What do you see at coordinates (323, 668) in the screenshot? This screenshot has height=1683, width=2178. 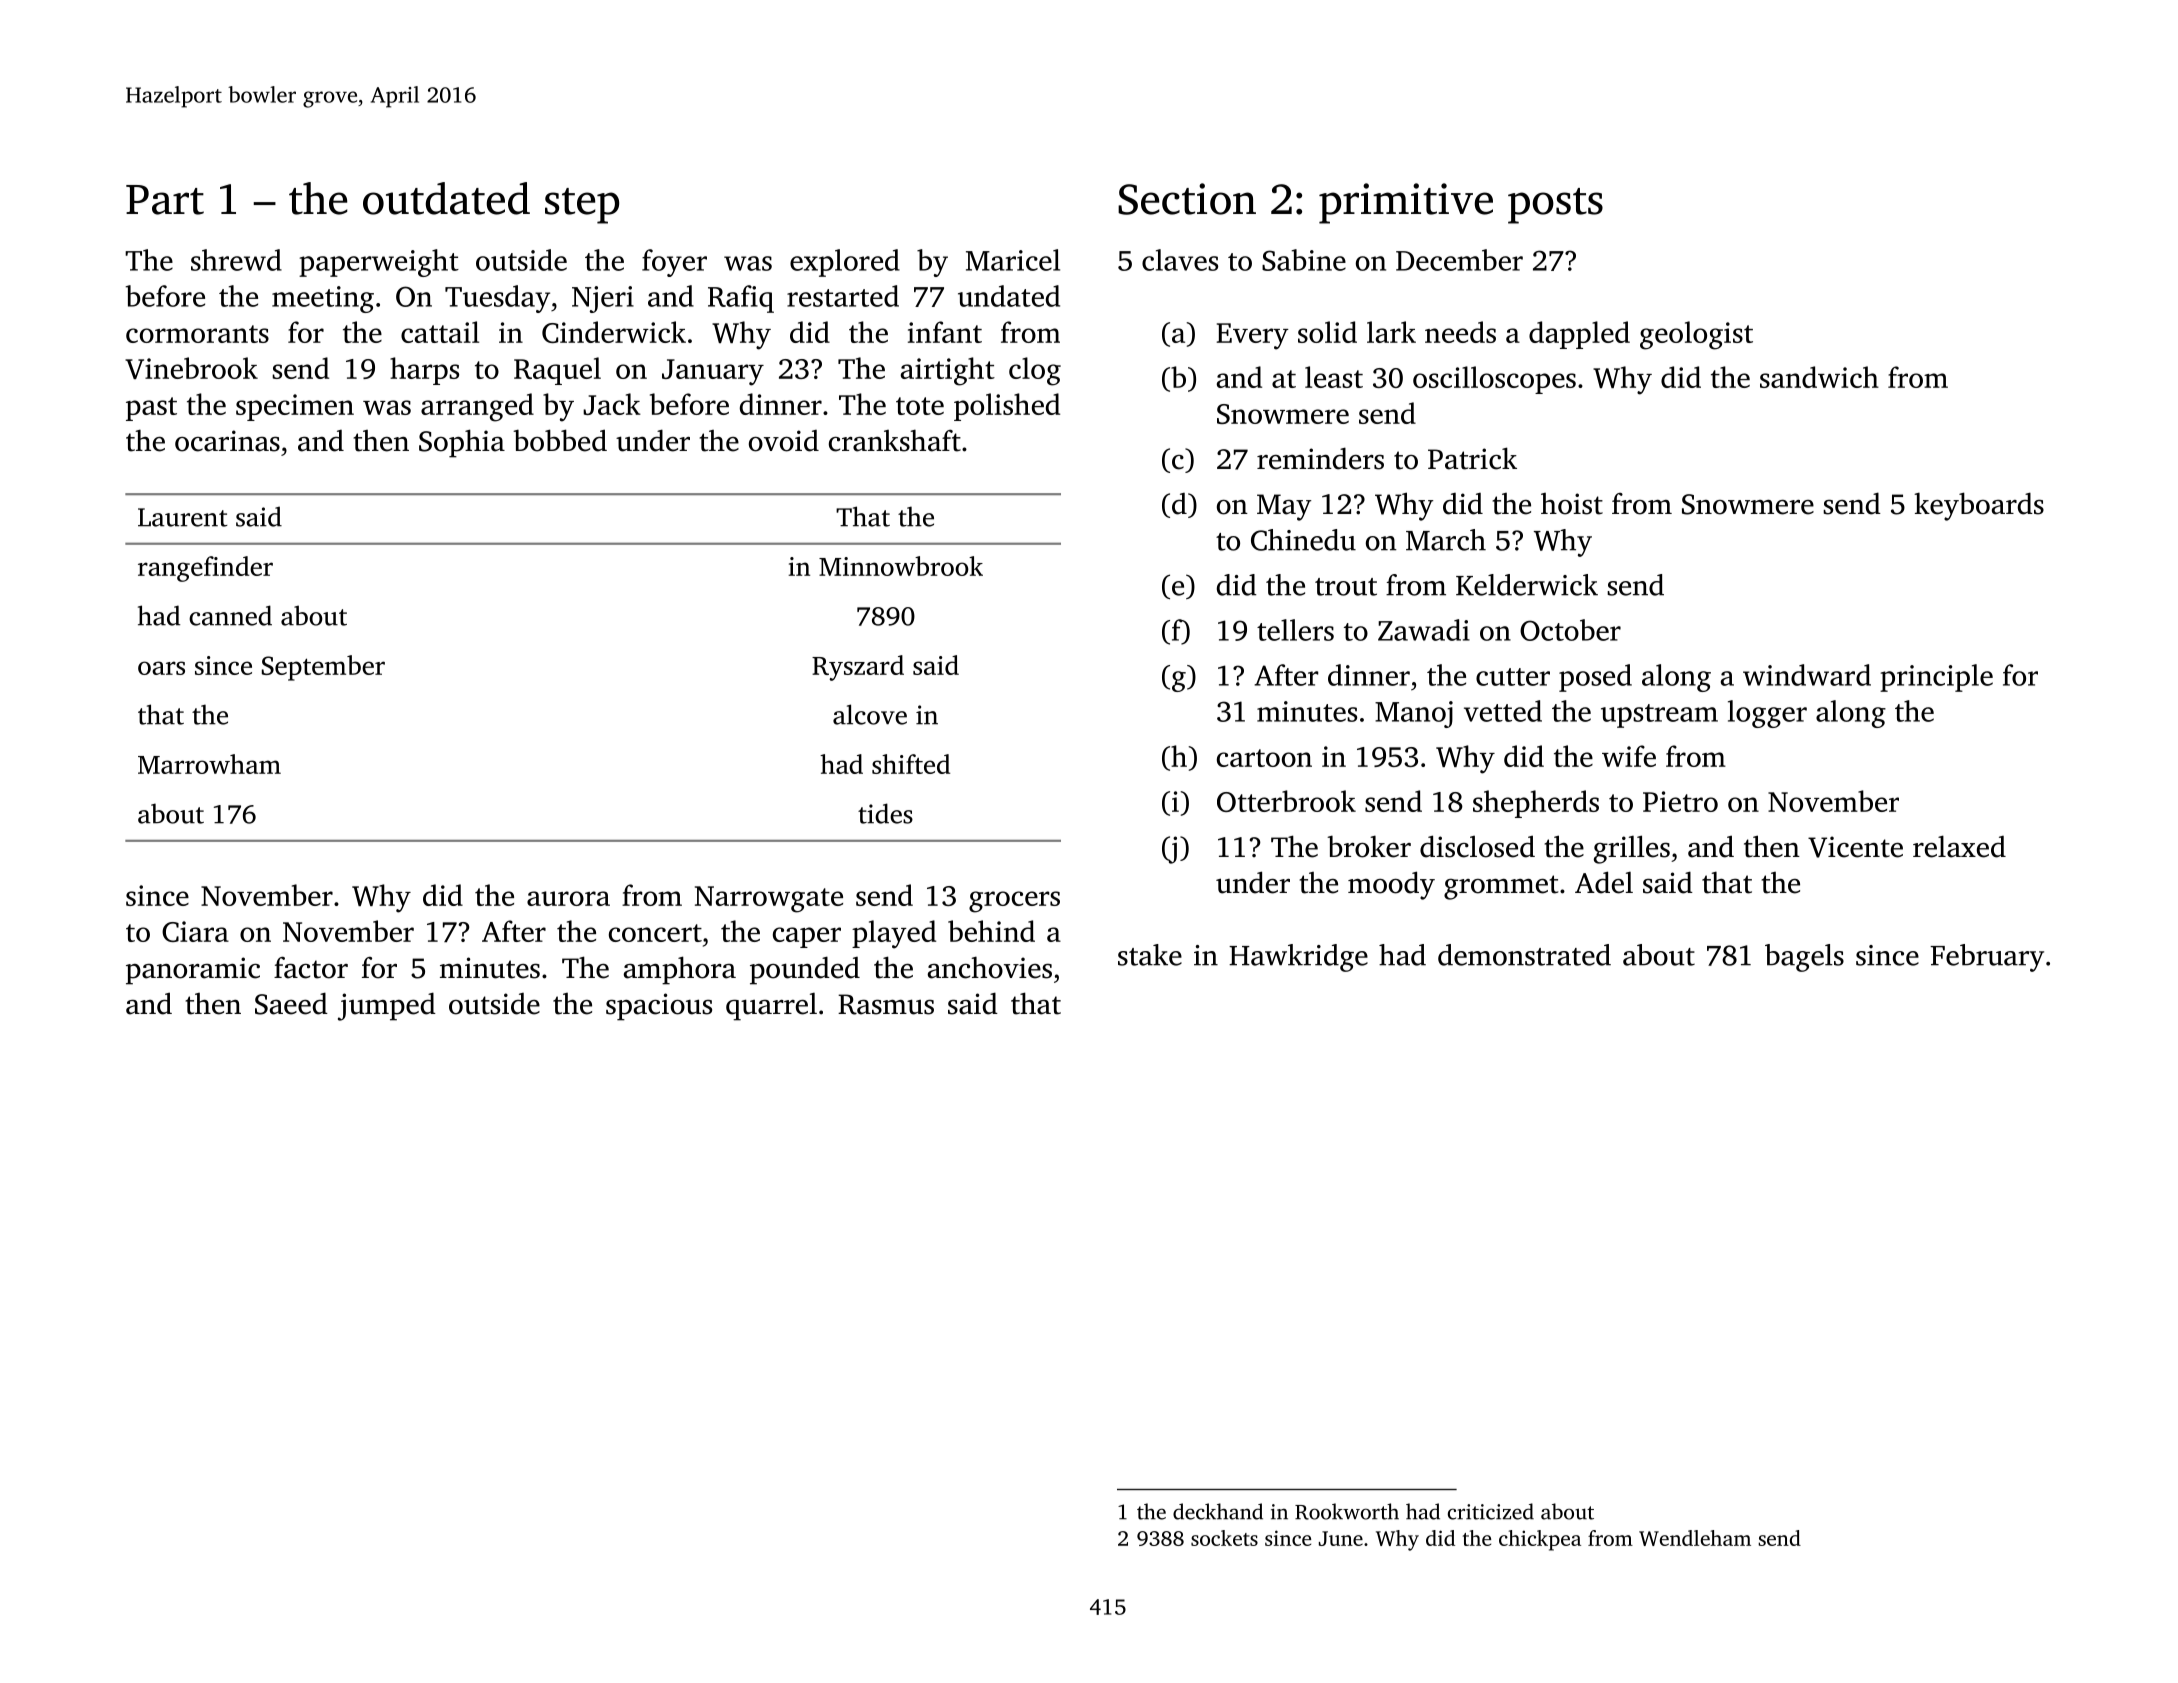 I see `September` at bounding box center [323, 668].
